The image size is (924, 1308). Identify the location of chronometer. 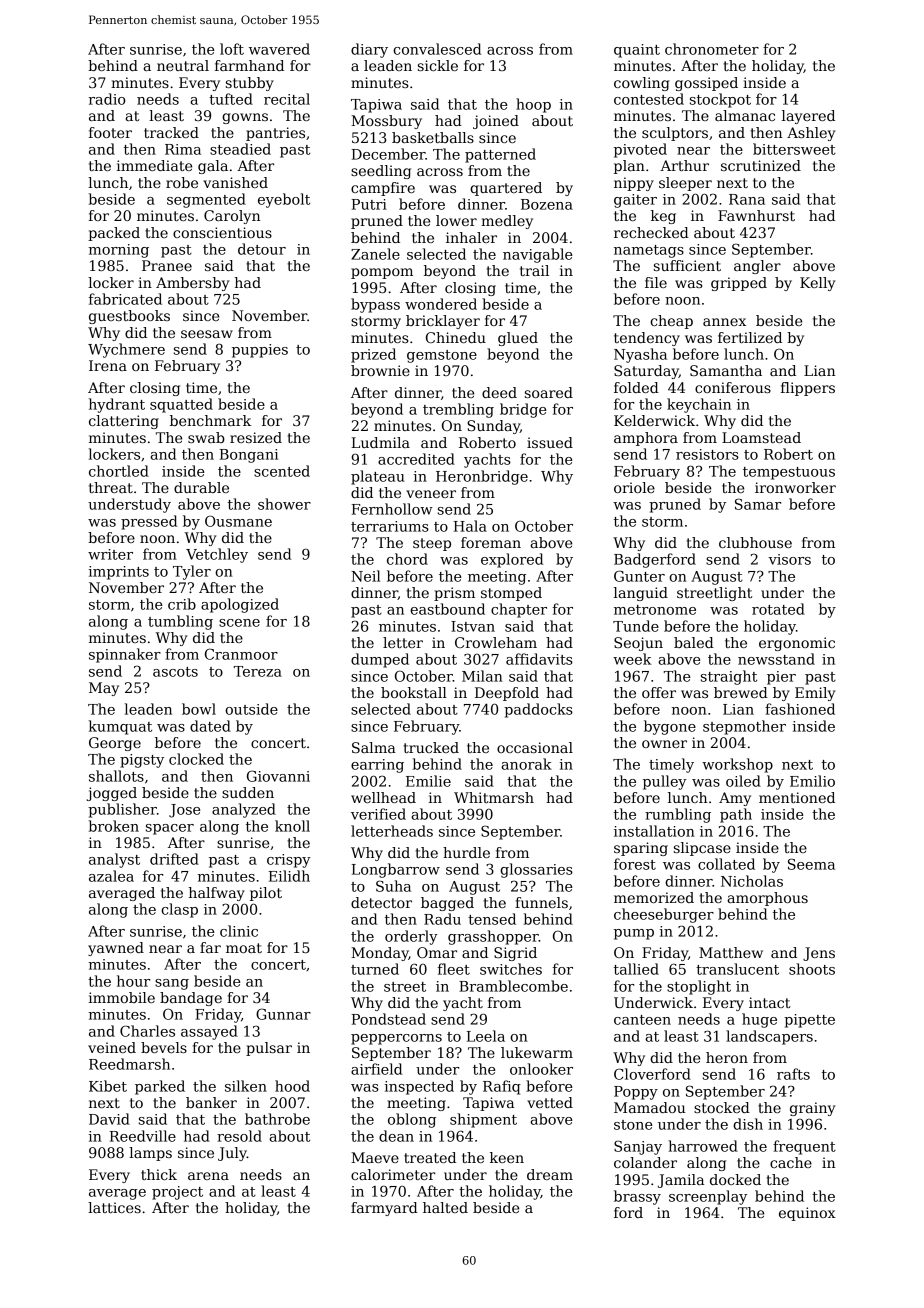
(712, 49).
